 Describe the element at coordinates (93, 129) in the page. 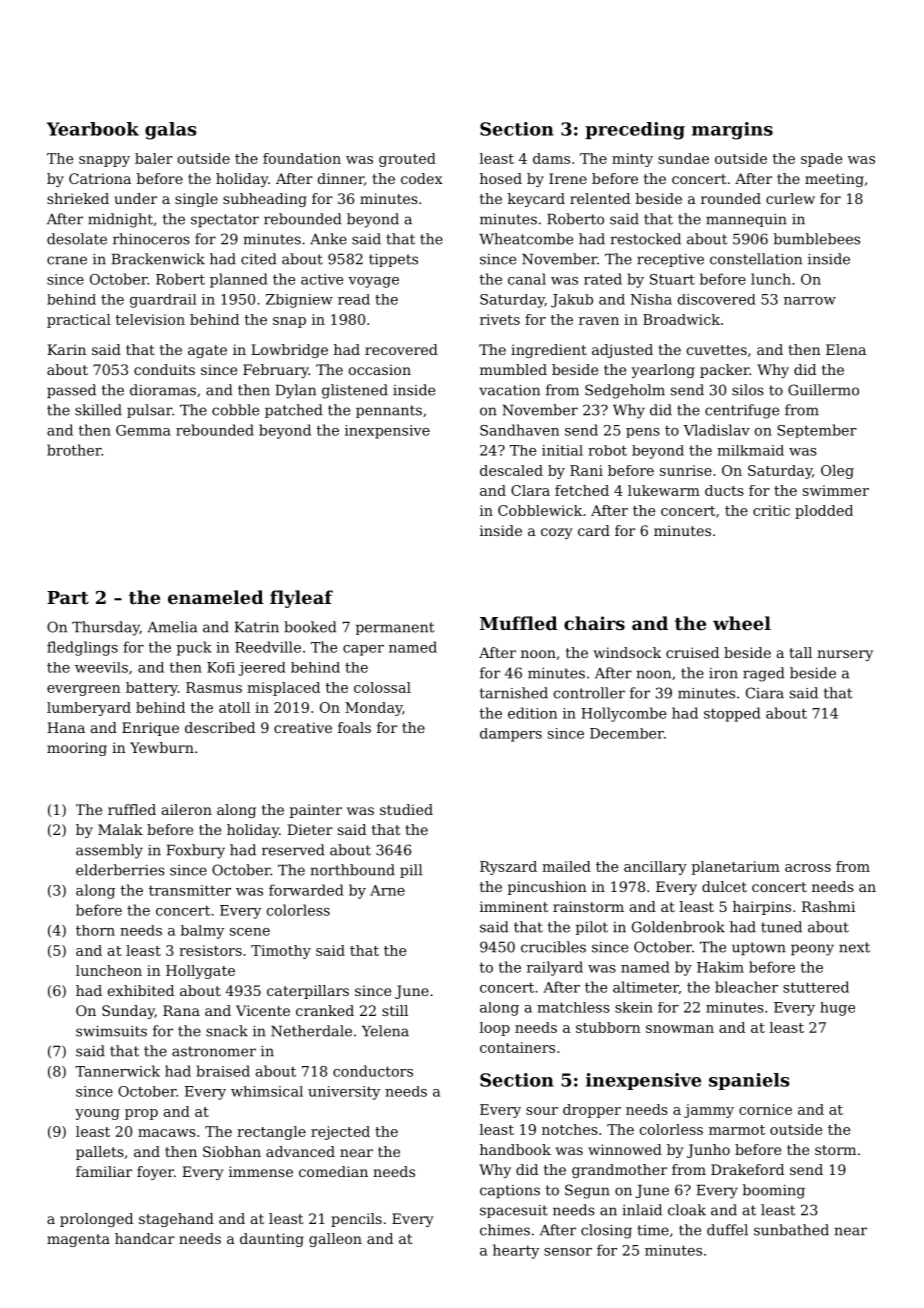

I see `Yearbook` at that location.
